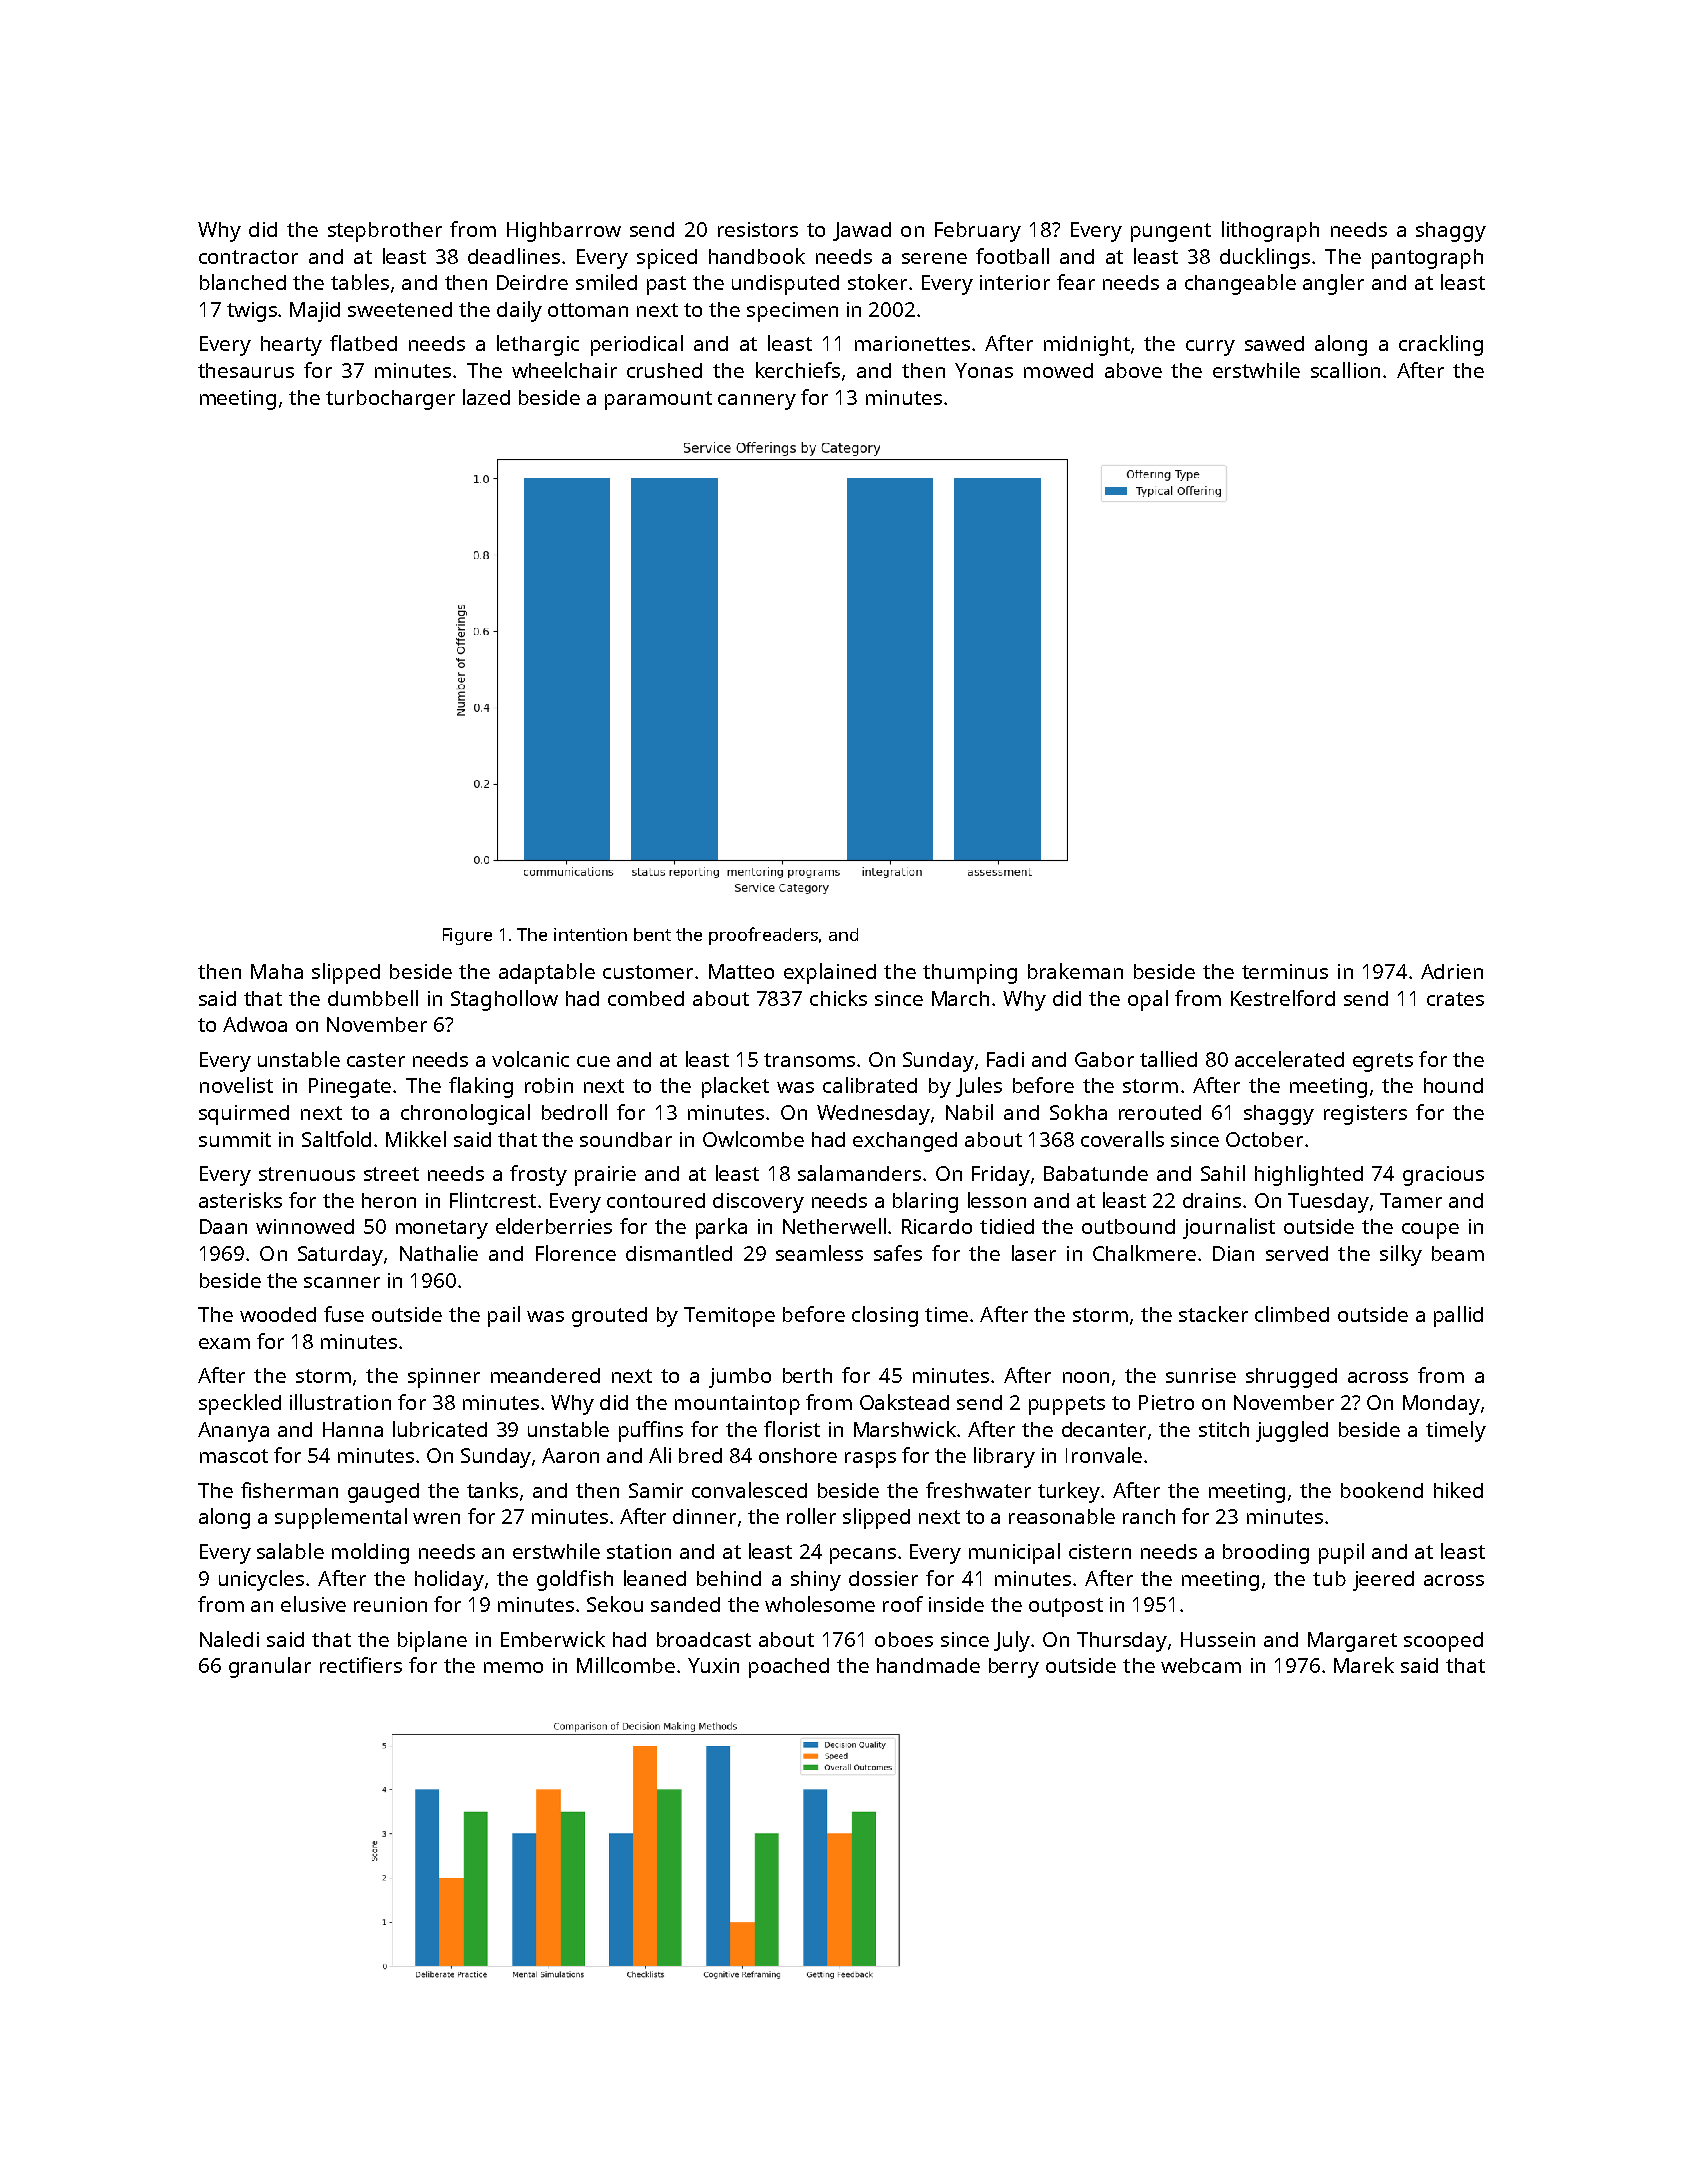 Image resolution: width=1683 pixels, height=2178 pixels. I want to click on outpost, so click(1066, 1607).
